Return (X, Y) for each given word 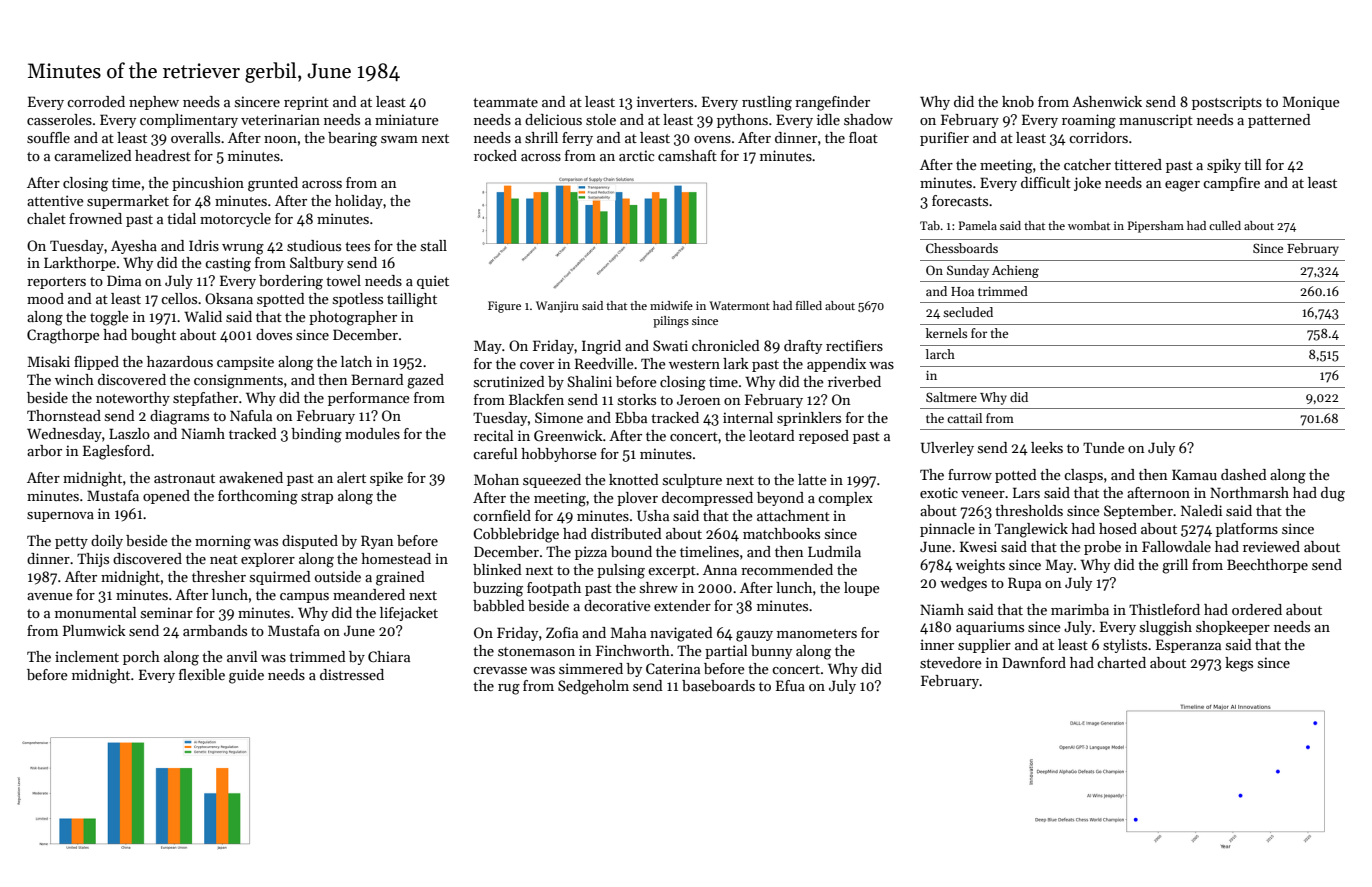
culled (1225, 225)
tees (357, 246)
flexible (202, 674)
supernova (60, 517)
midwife (671, 305)
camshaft (687, 155)
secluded (968, 312)
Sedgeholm (593, 687)
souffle (48, 137)
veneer (983, 494)
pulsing (621, 571)
